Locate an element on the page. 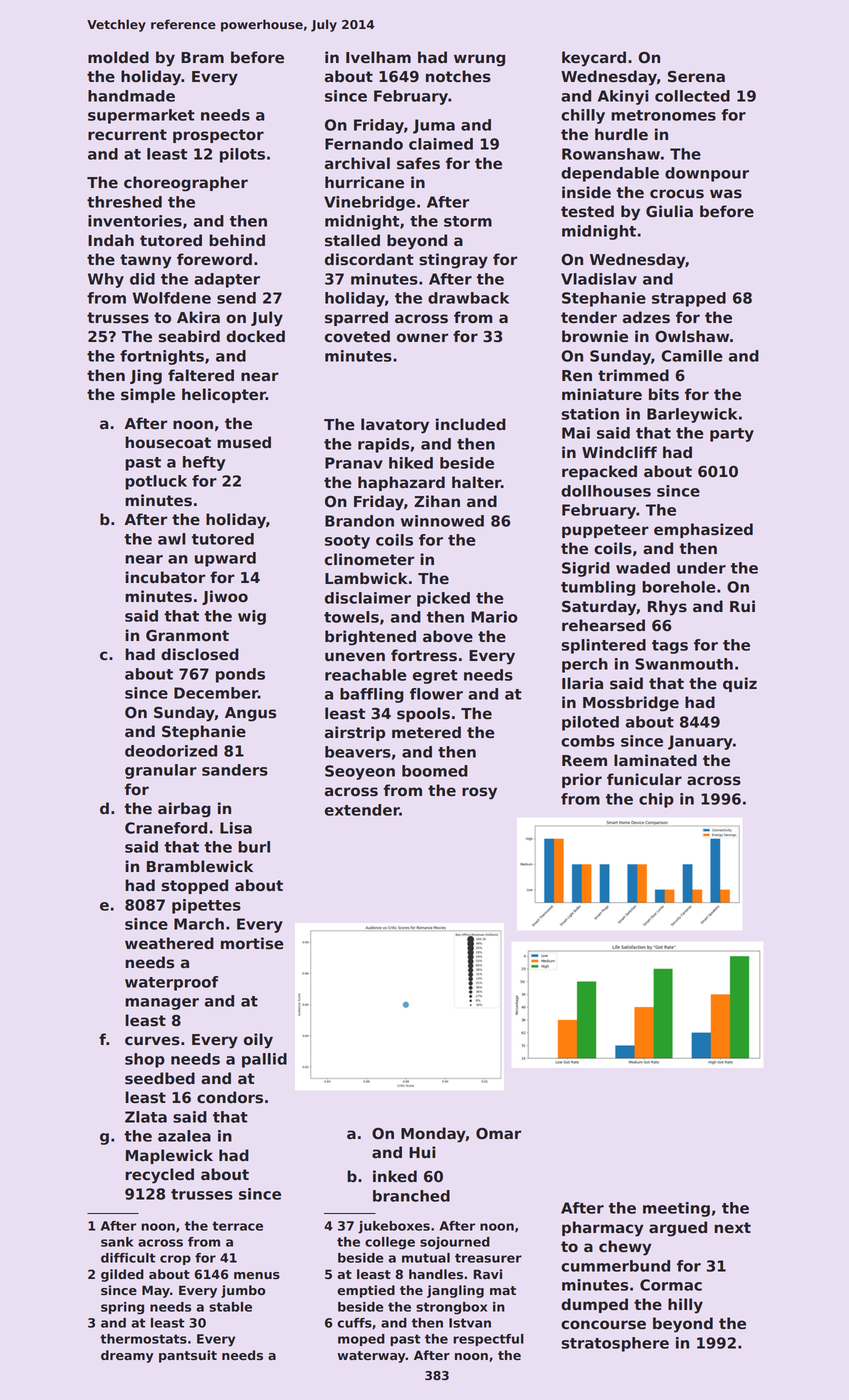  disclosed is located at coordinates (200, 654).
